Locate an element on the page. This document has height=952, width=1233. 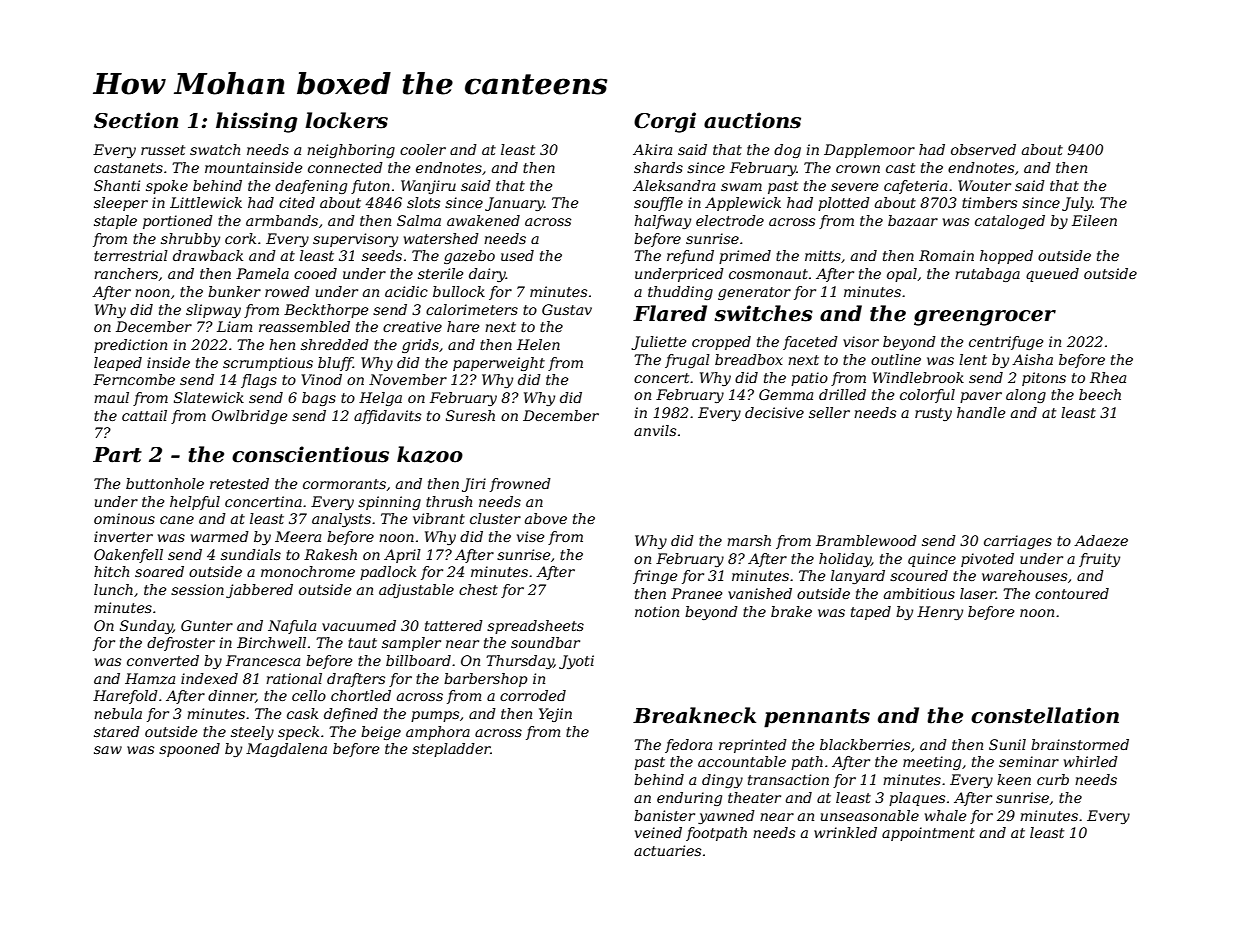
actuaries is located at coordinates (667, 850).
